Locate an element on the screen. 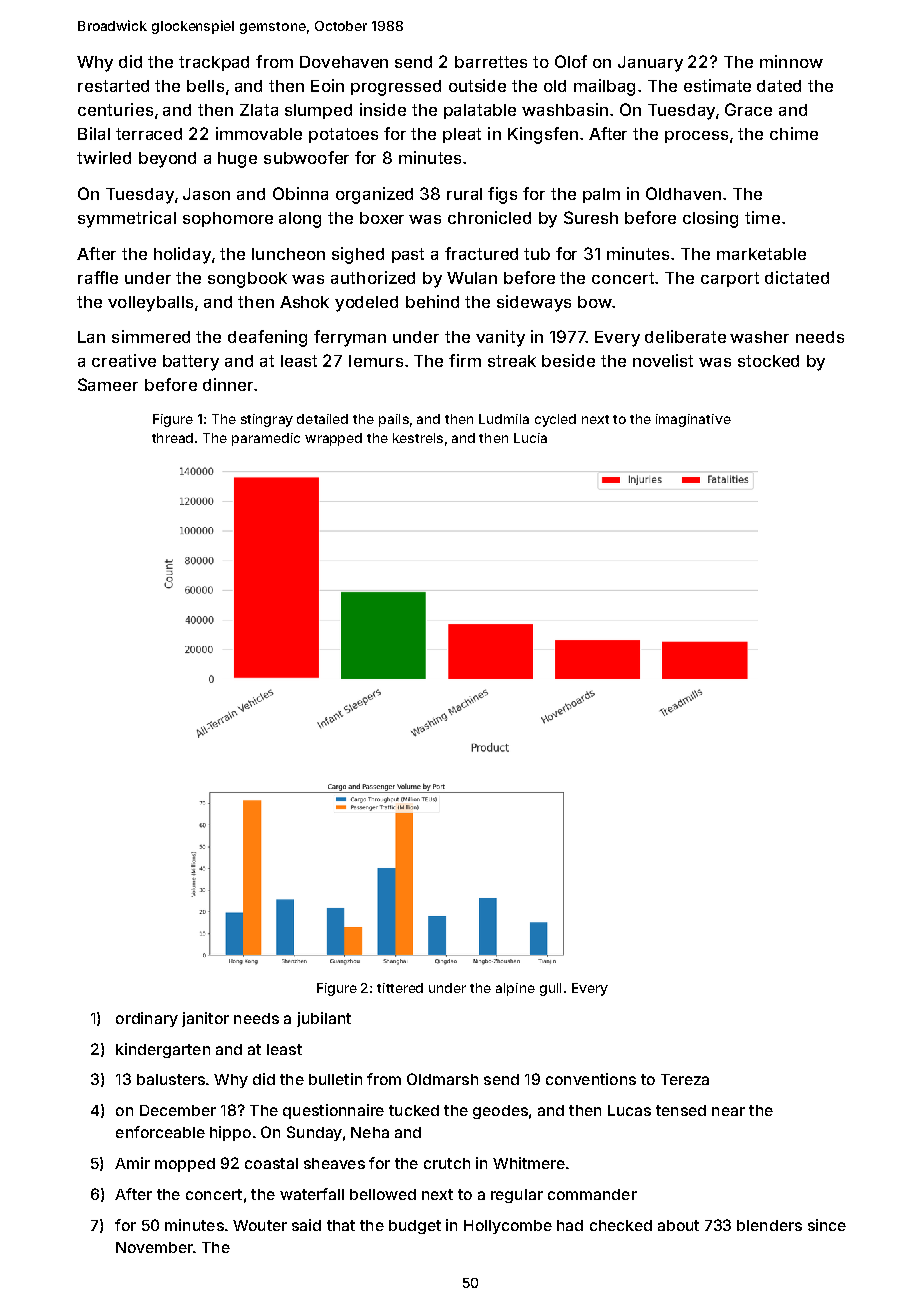  Ludmila is located at coordinates (504, 419).
